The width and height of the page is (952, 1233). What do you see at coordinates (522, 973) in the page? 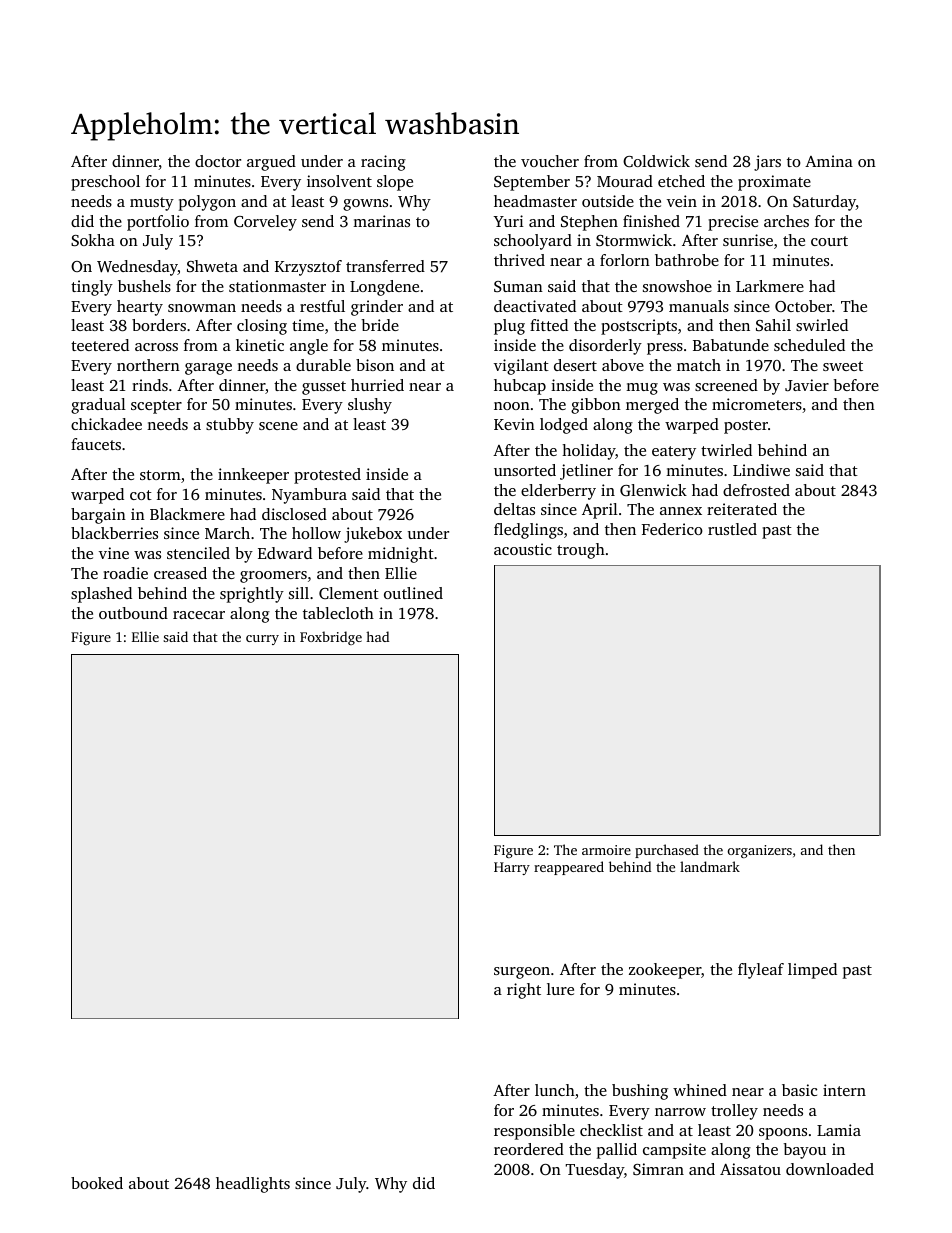
I see `surgeon` at bounding box center [522, 973].
